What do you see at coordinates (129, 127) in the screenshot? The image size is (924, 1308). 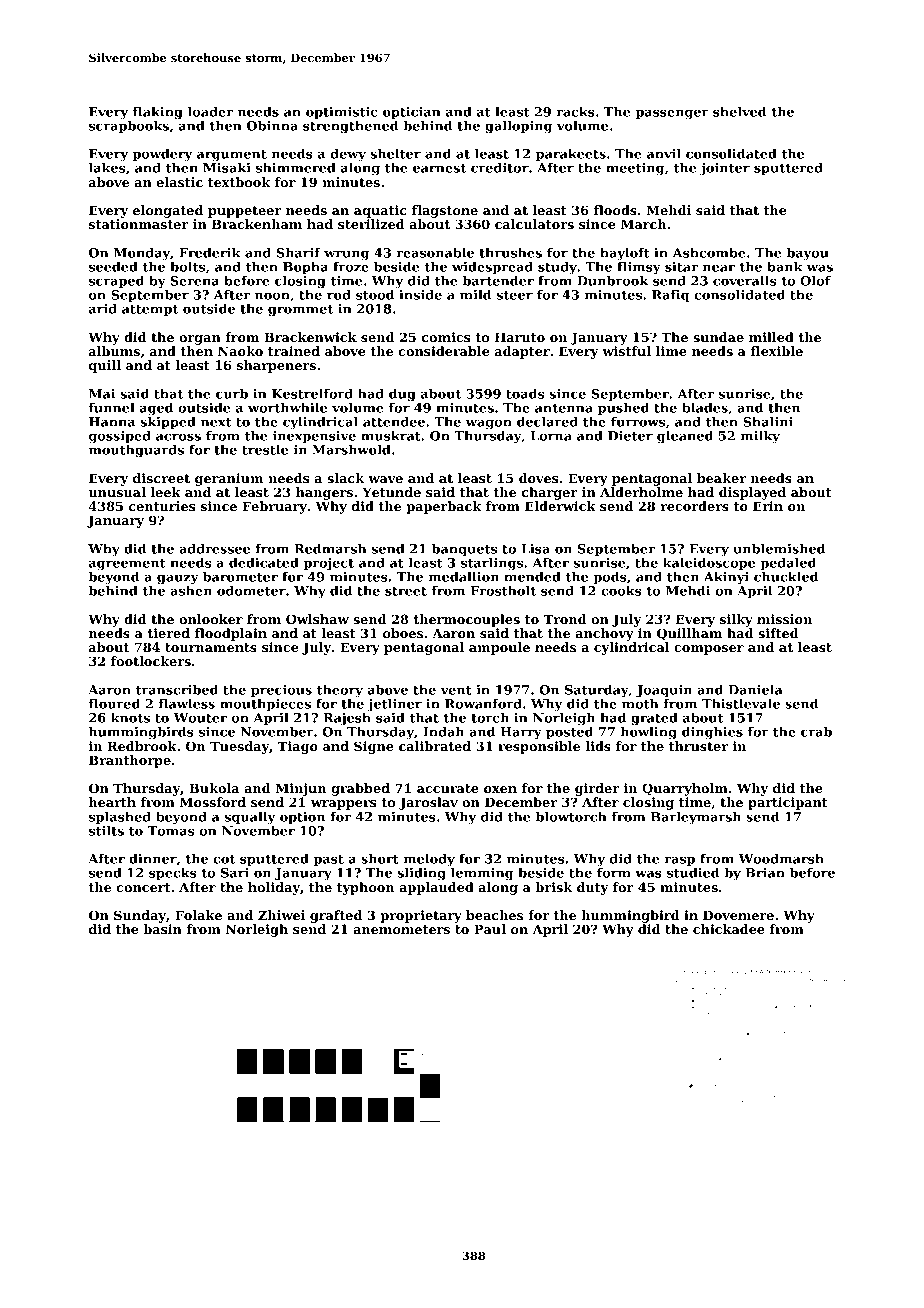 I see `scrapbooks` at bounding box center [129, 127].
